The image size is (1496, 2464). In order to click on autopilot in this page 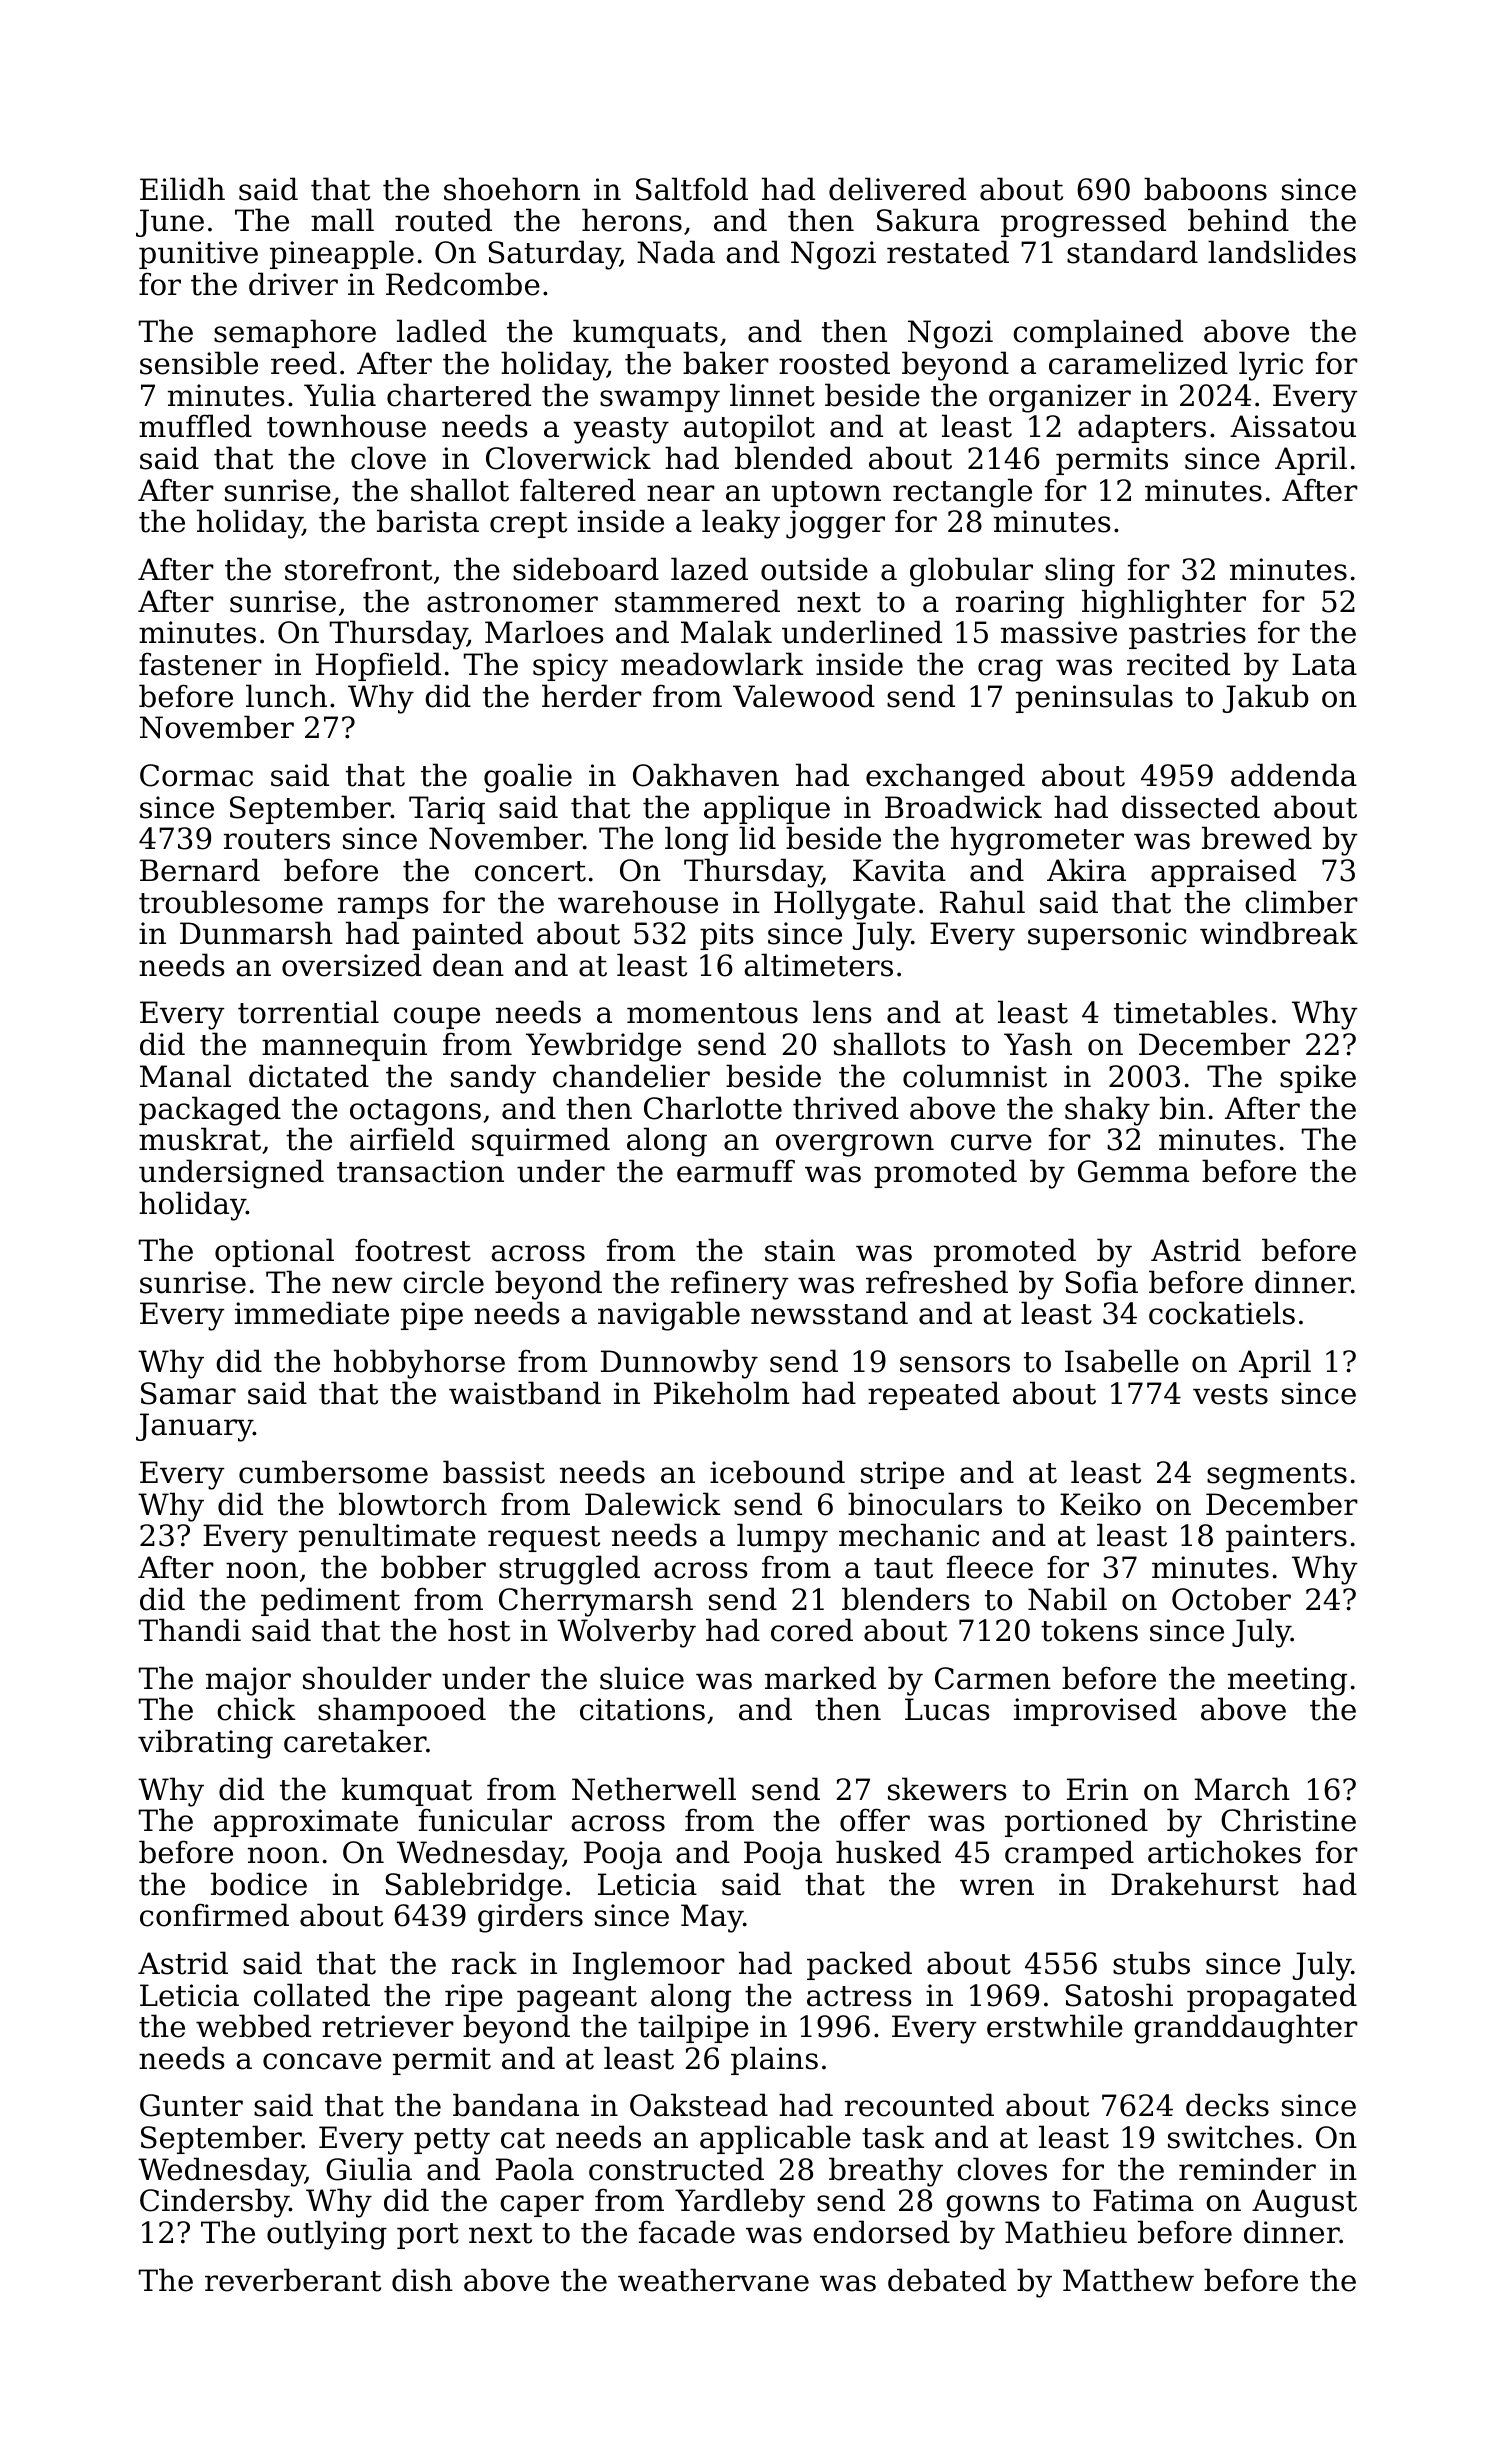, I will do `click(749, 428)`.
